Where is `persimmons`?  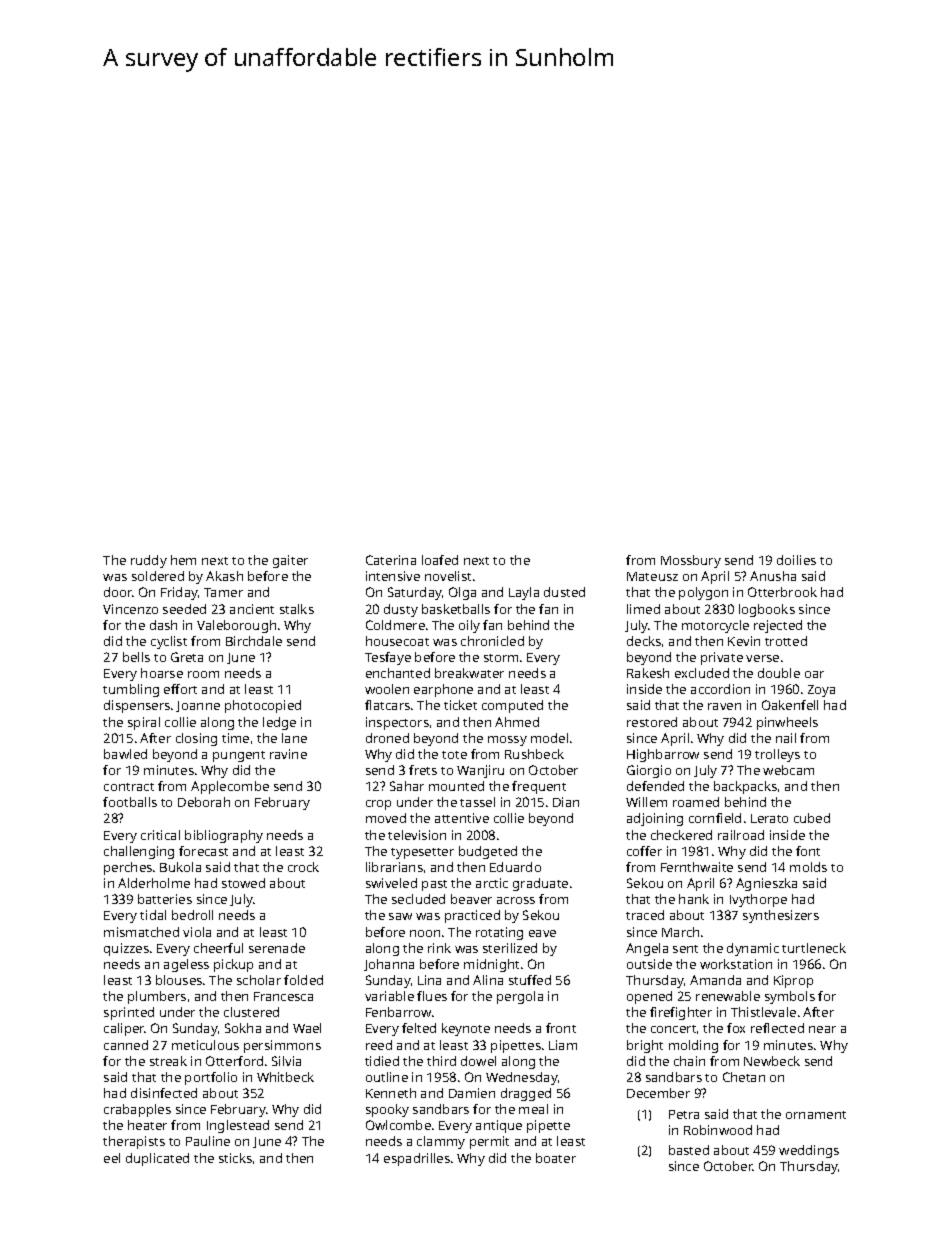
persimmons is located at coordinates (282, 1046).
